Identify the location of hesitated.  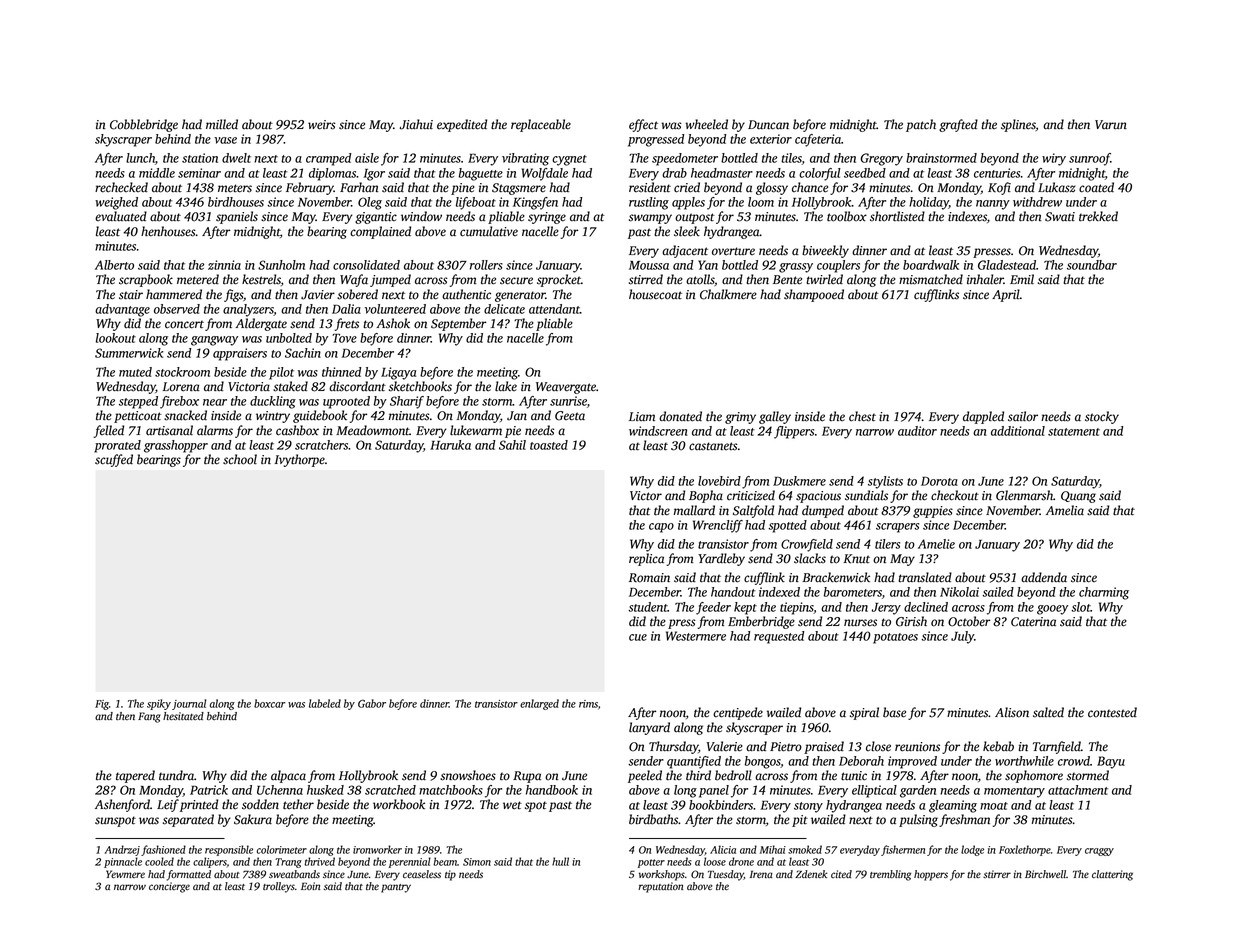
(183, 716).
